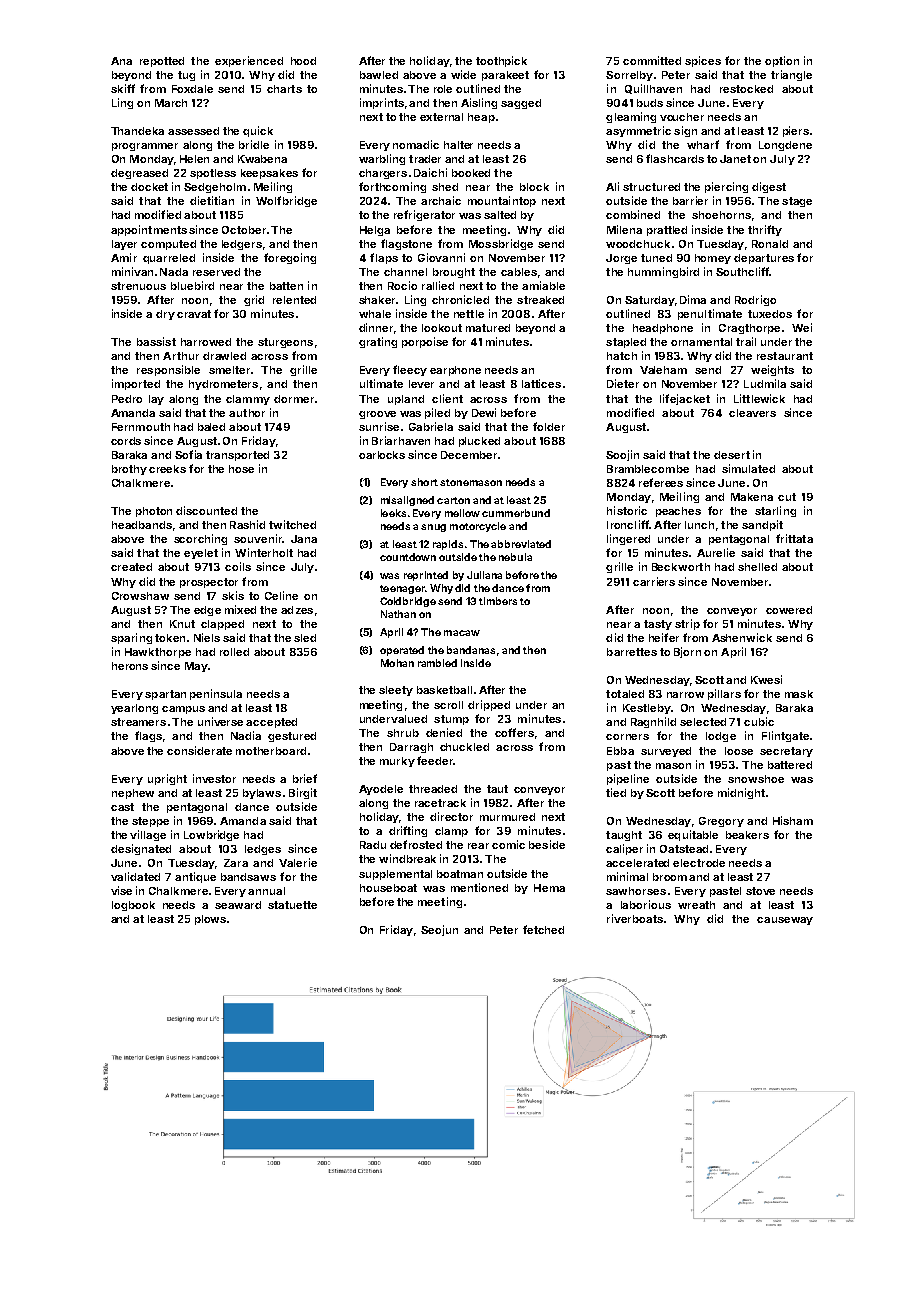 This page has width=924, height=1308. I want to click on foregoing, so click(290, 258).
